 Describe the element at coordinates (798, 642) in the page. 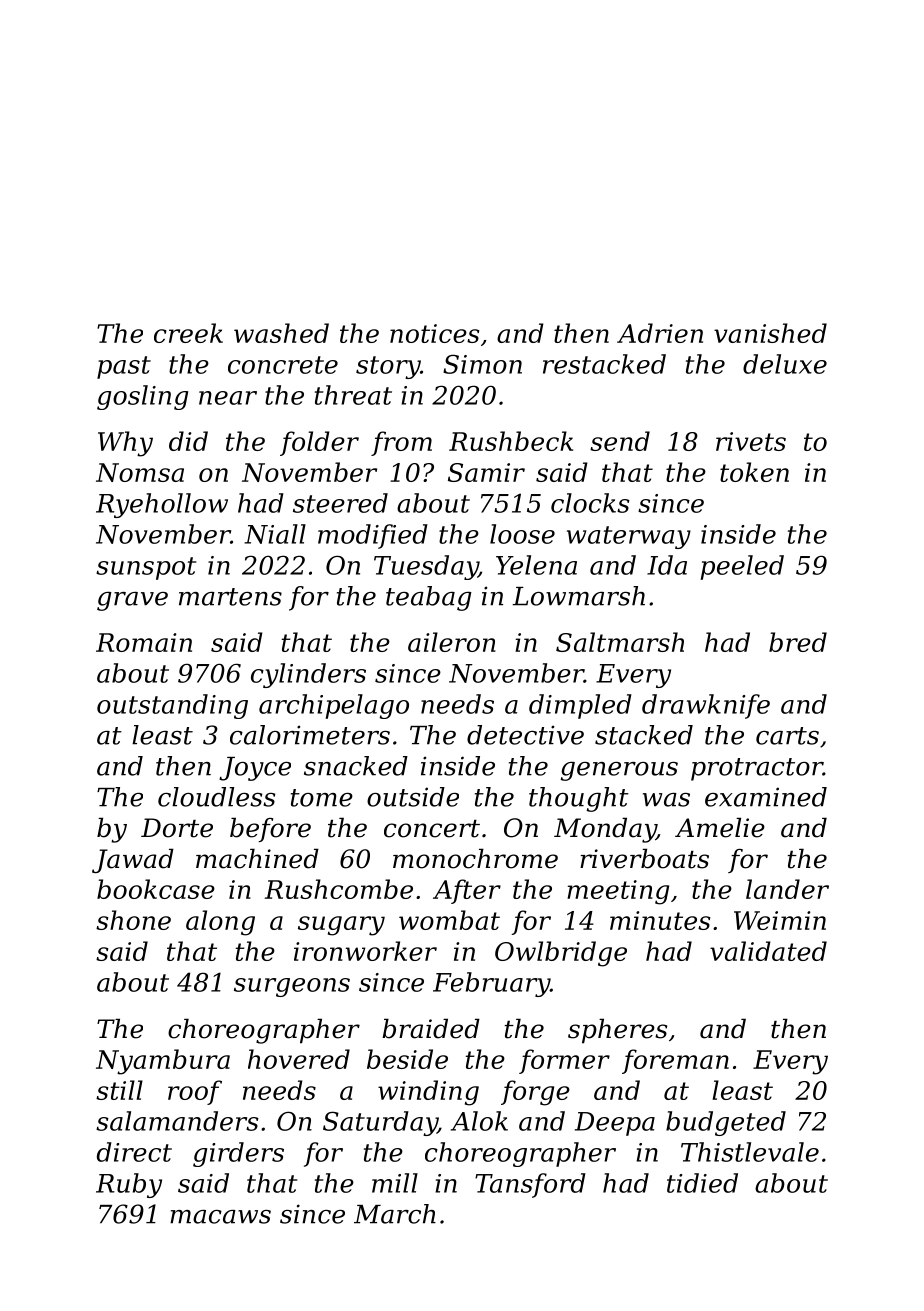

I see `bred` at that location.
